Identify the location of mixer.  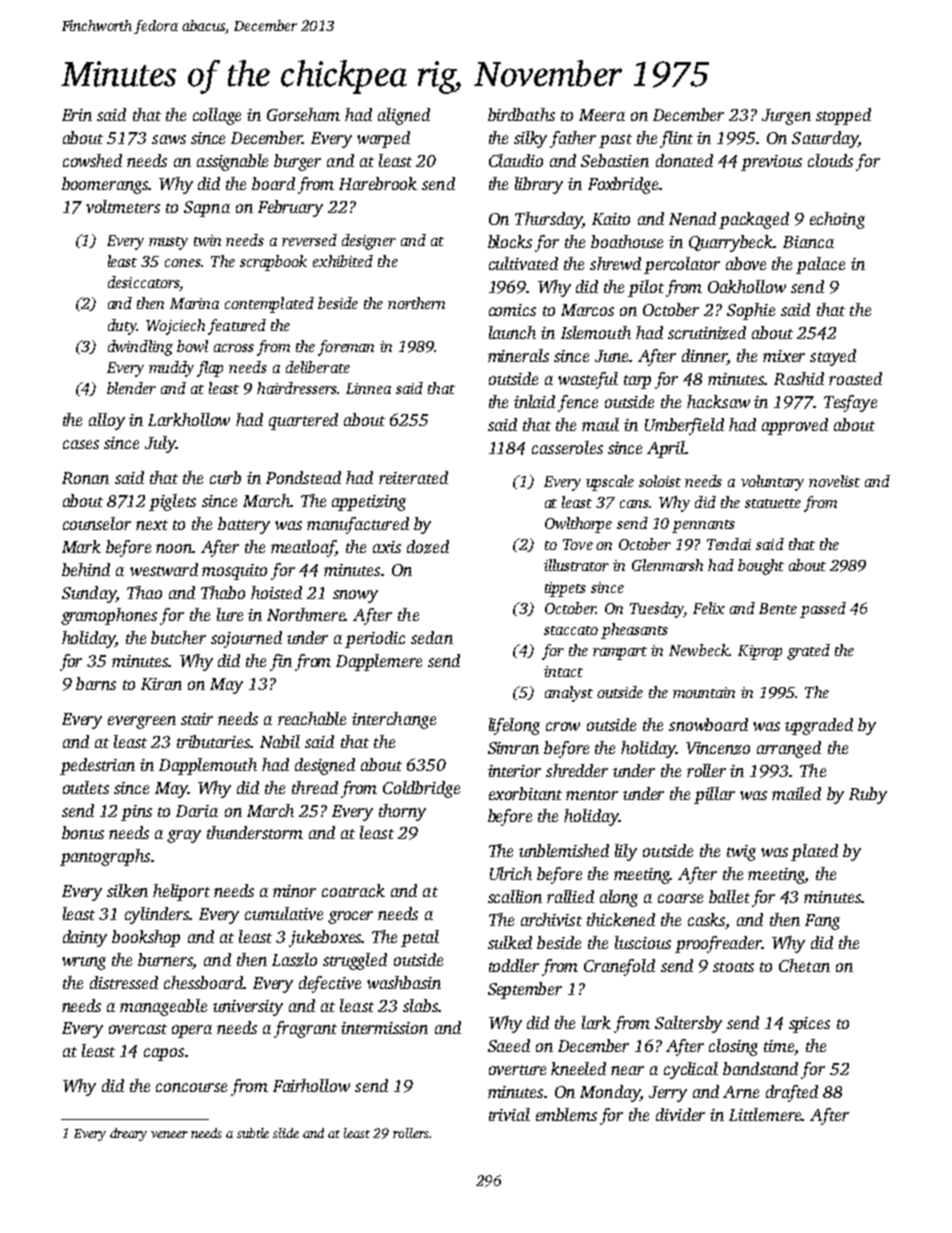
(784, 356).
